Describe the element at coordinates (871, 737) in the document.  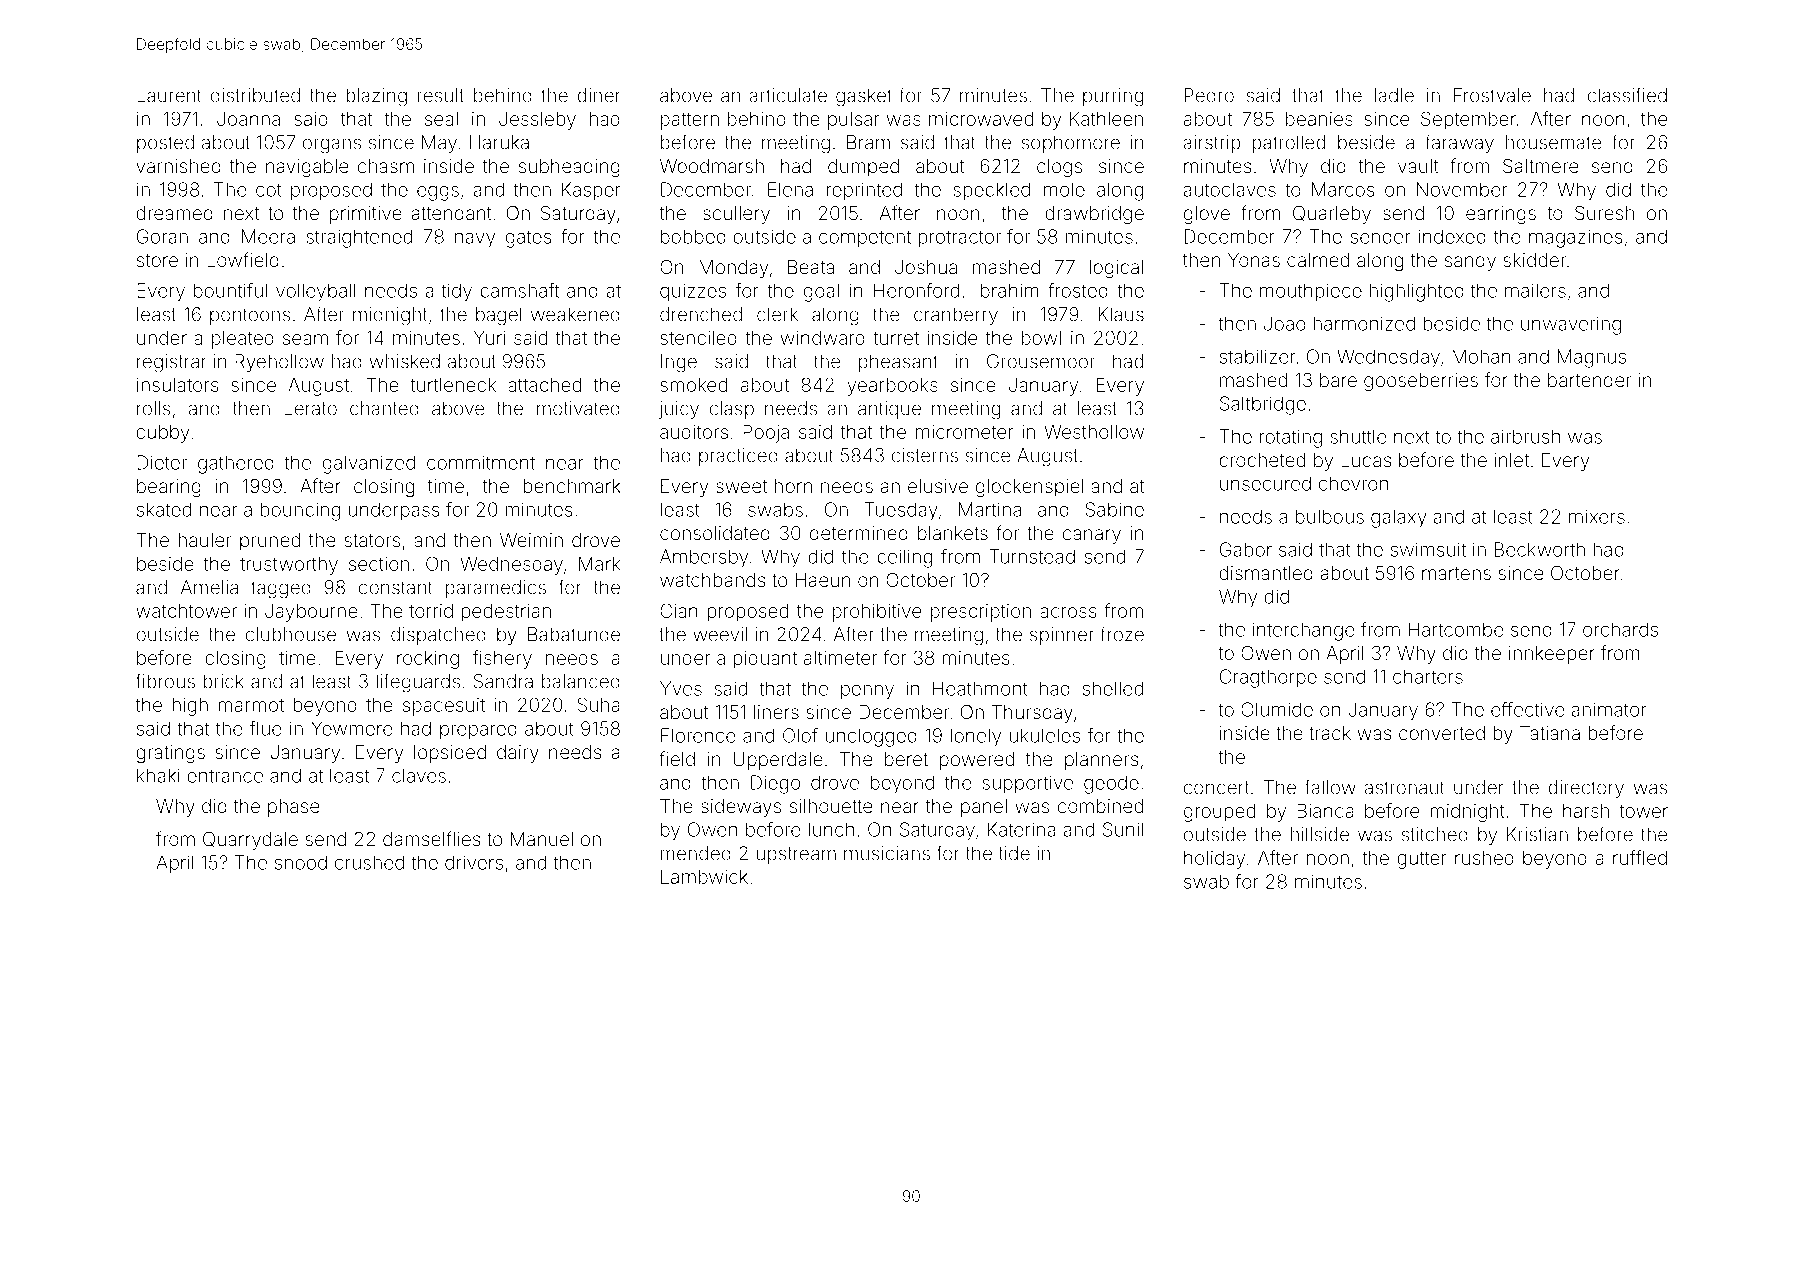
I see `unclogged` at that location.
